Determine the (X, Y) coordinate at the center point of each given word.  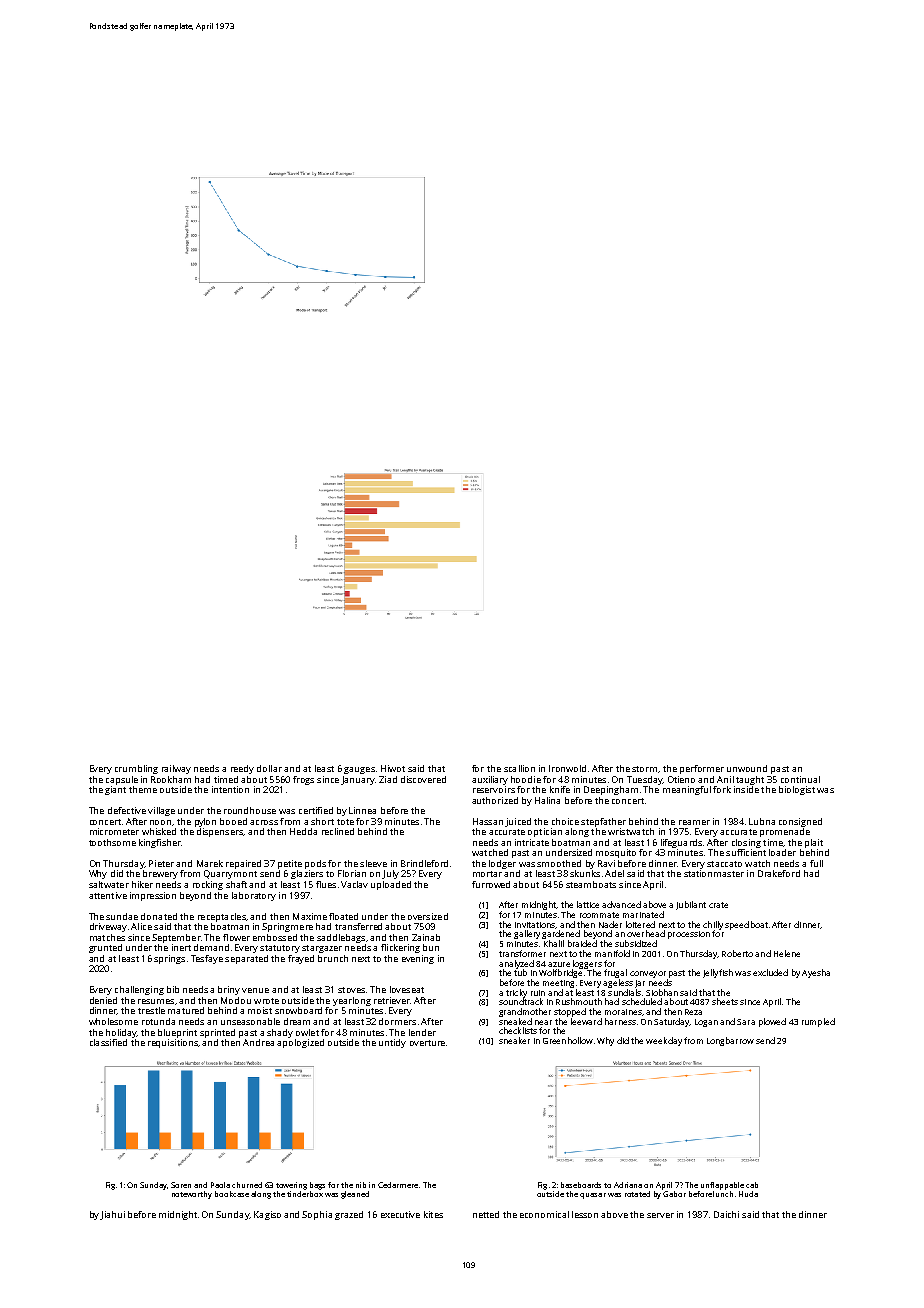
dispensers (220, 832)
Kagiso (267, 1215)
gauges (359, 770)
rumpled (818, 1022)
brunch (333, 958)
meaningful (687, 790)
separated (246, 959)
